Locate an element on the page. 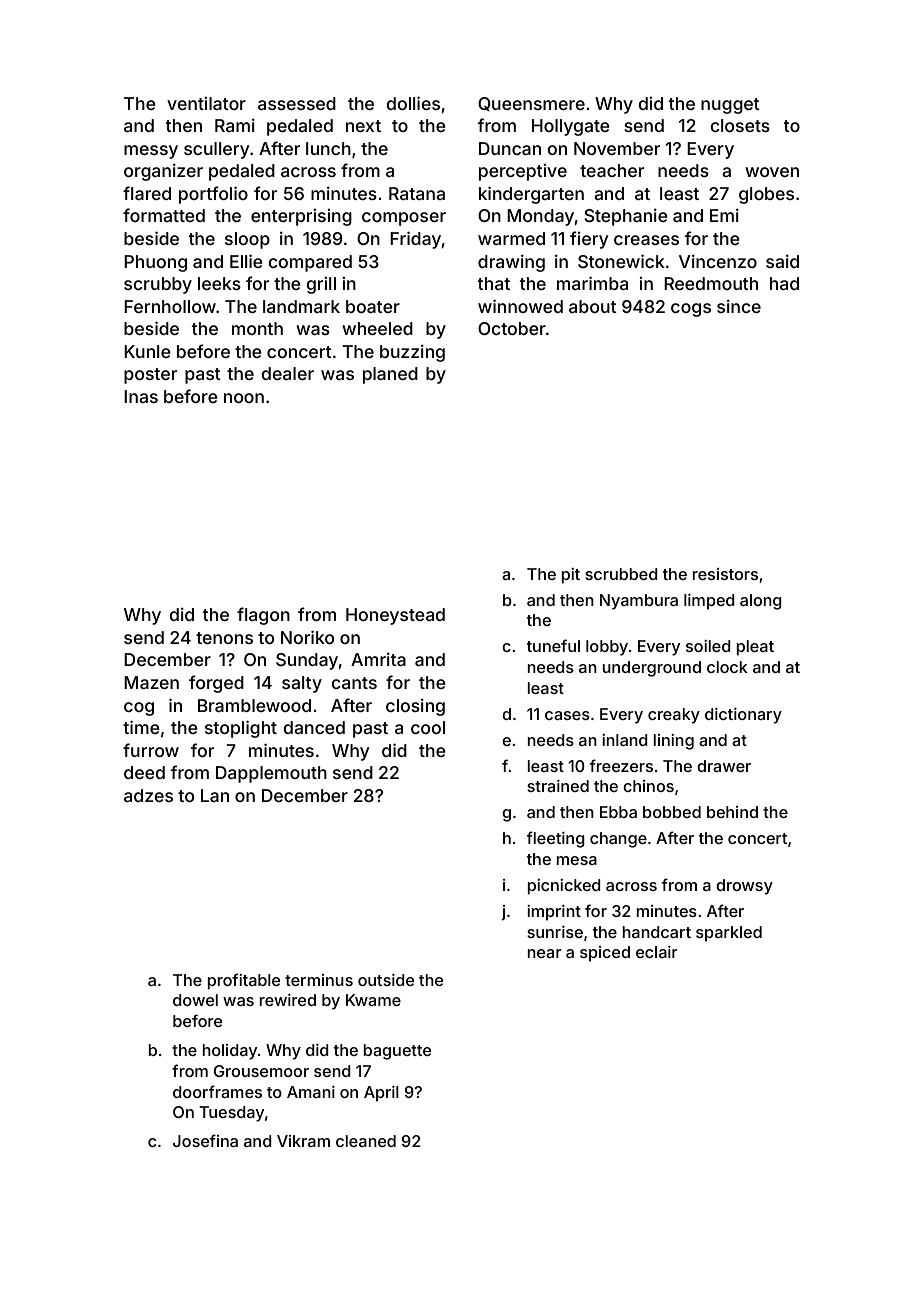  outside is located at coordinates (386, 980).
